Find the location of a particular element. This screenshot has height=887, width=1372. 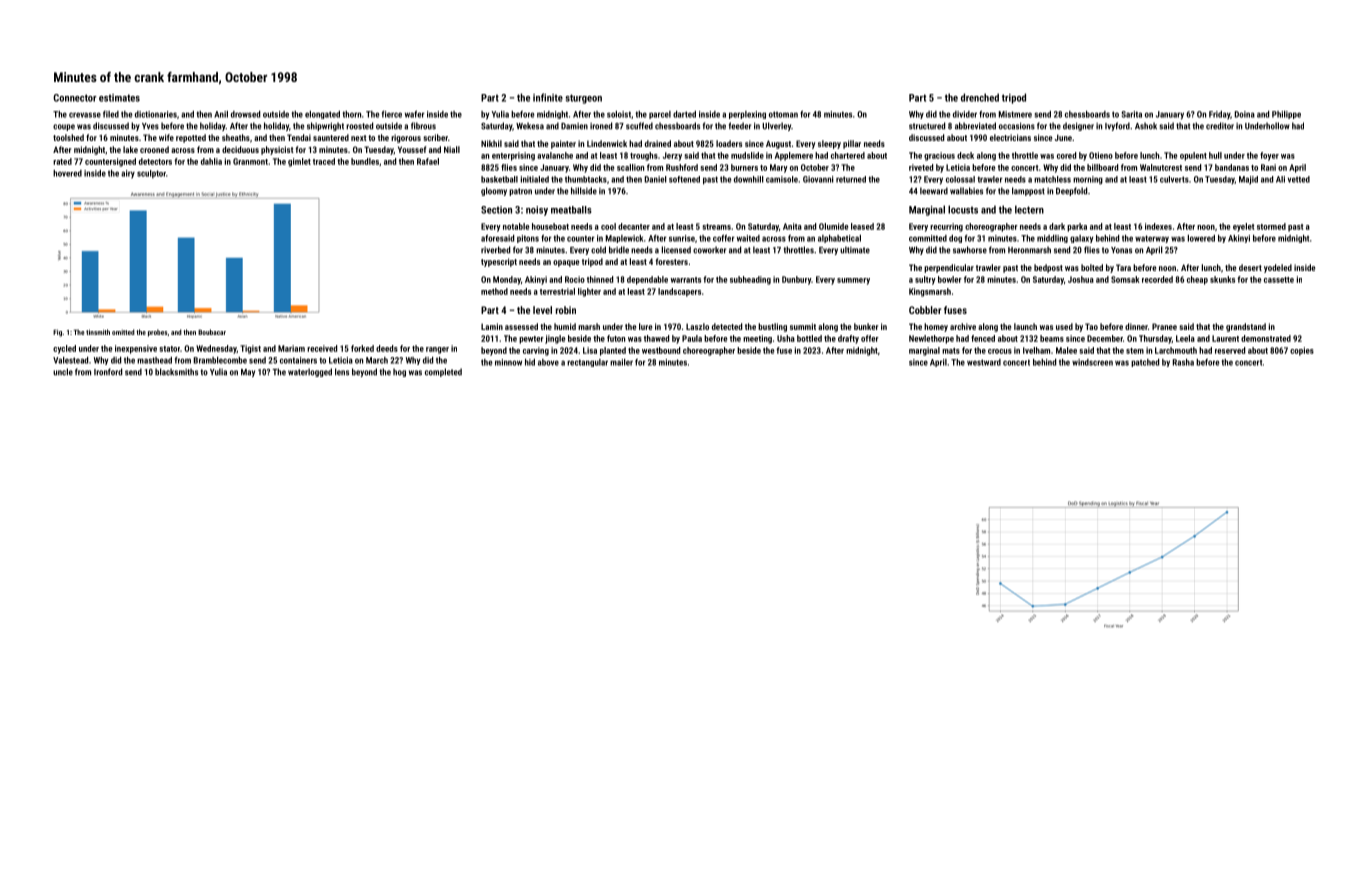

cheap is located at coordinates (1197, 280).
